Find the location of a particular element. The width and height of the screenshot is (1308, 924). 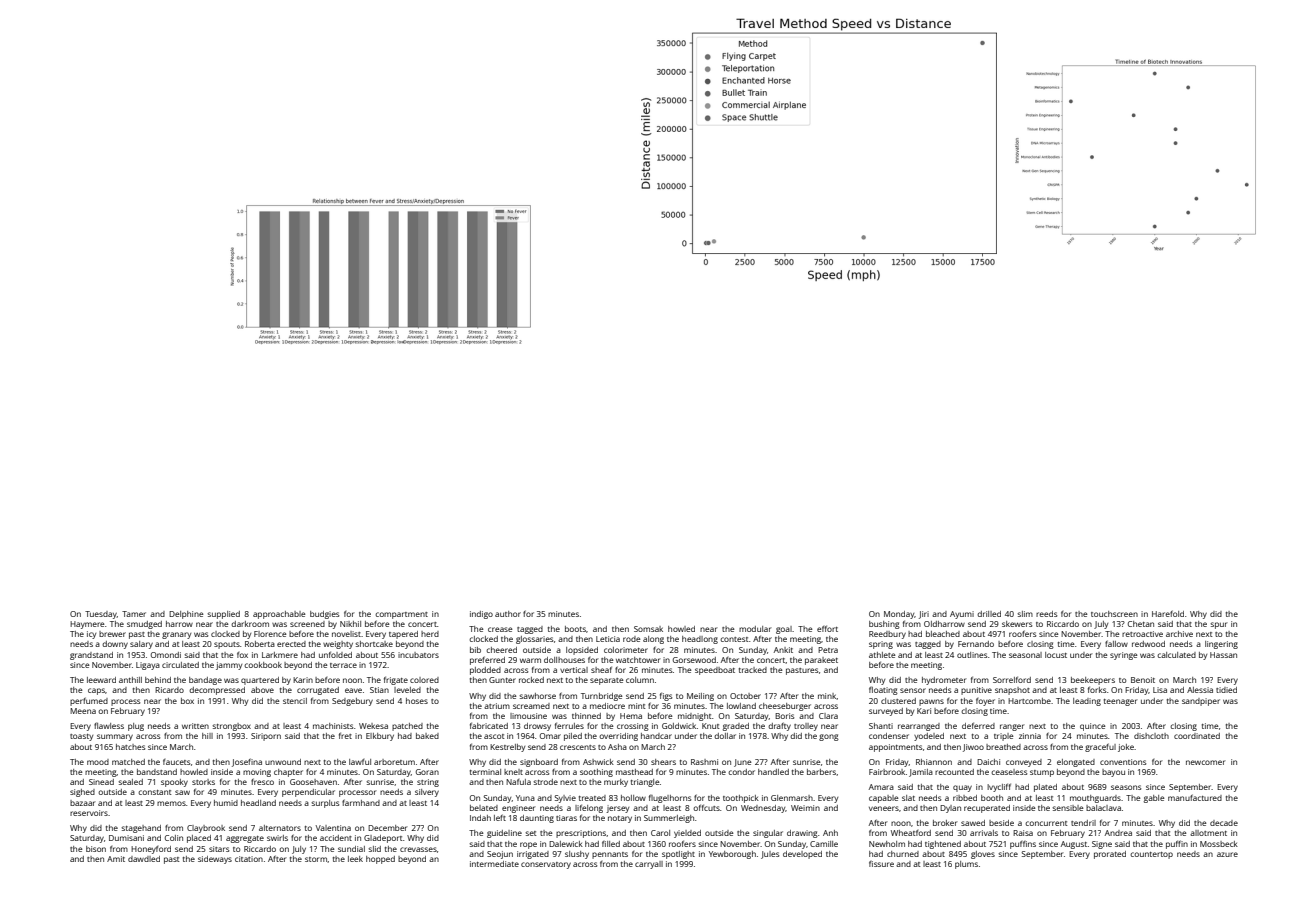

sitars is located at coordinates (219, 849).
